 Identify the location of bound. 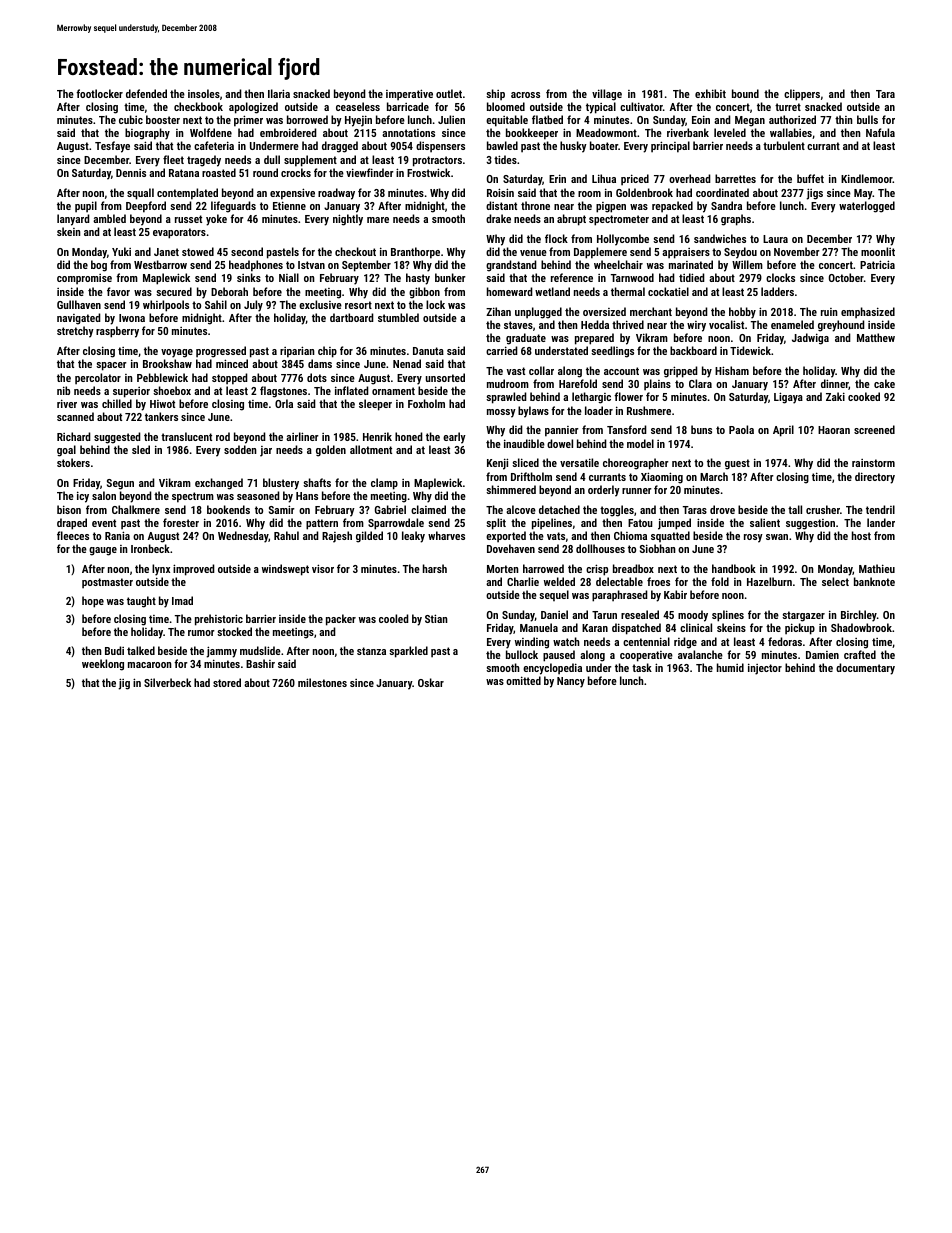
(745, 93).
